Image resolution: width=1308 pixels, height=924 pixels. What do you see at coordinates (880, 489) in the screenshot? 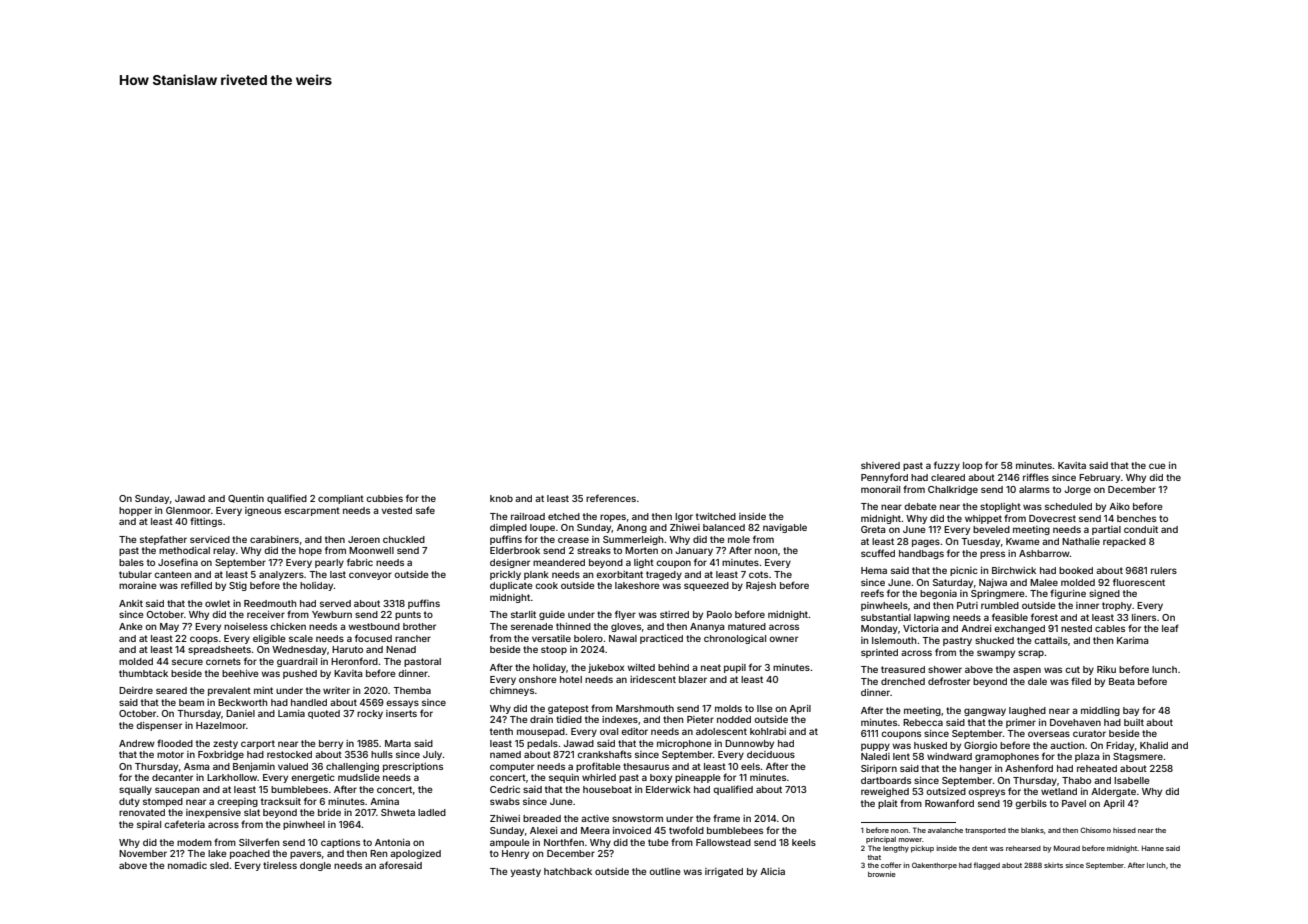
I see `monorail` at bounding box center [880, 489].
